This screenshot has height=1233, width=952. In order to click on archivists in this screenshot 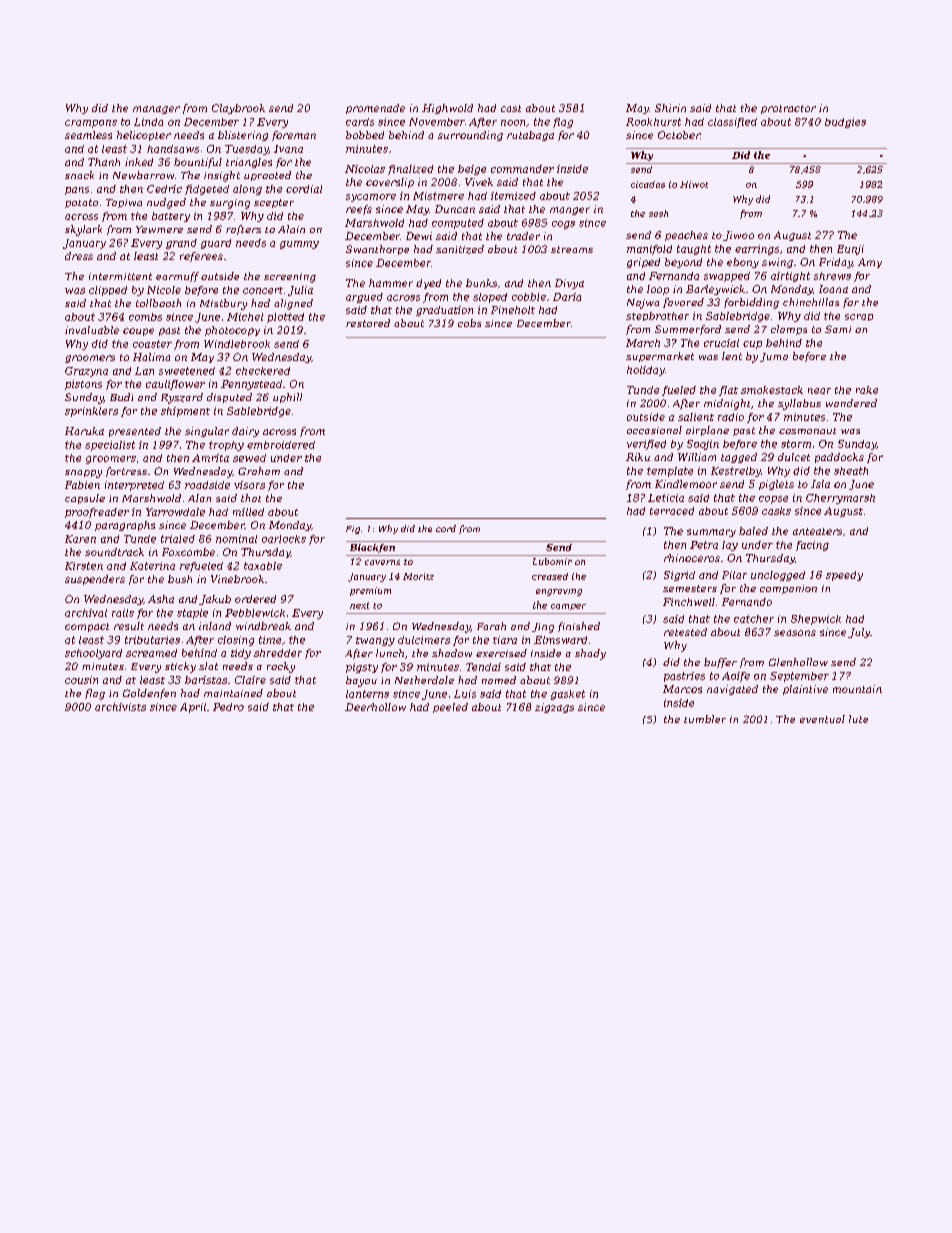, I will do `click(120, 707)`.
